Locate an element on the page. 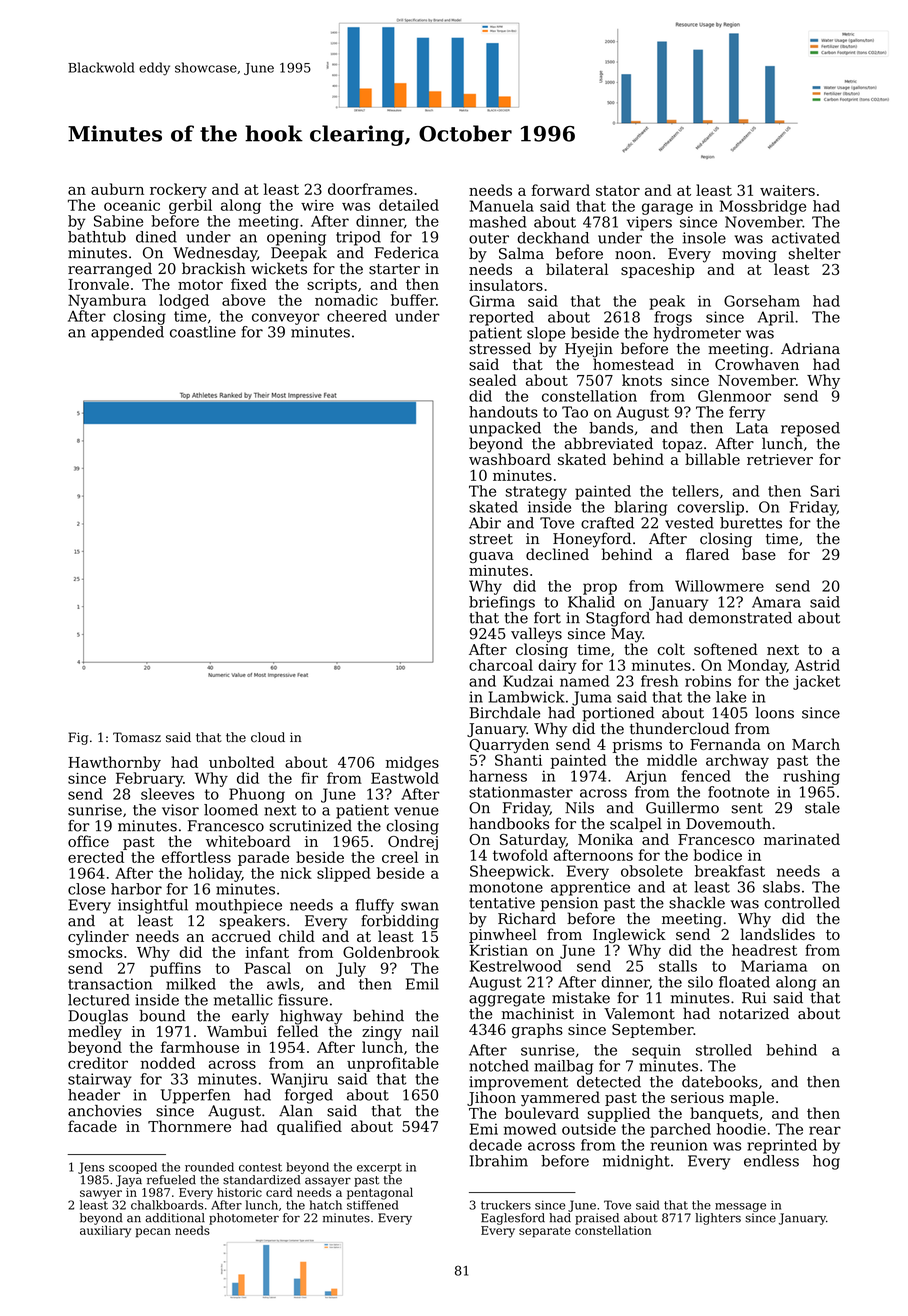  Tomasz is located at coordinates (137, 737).
